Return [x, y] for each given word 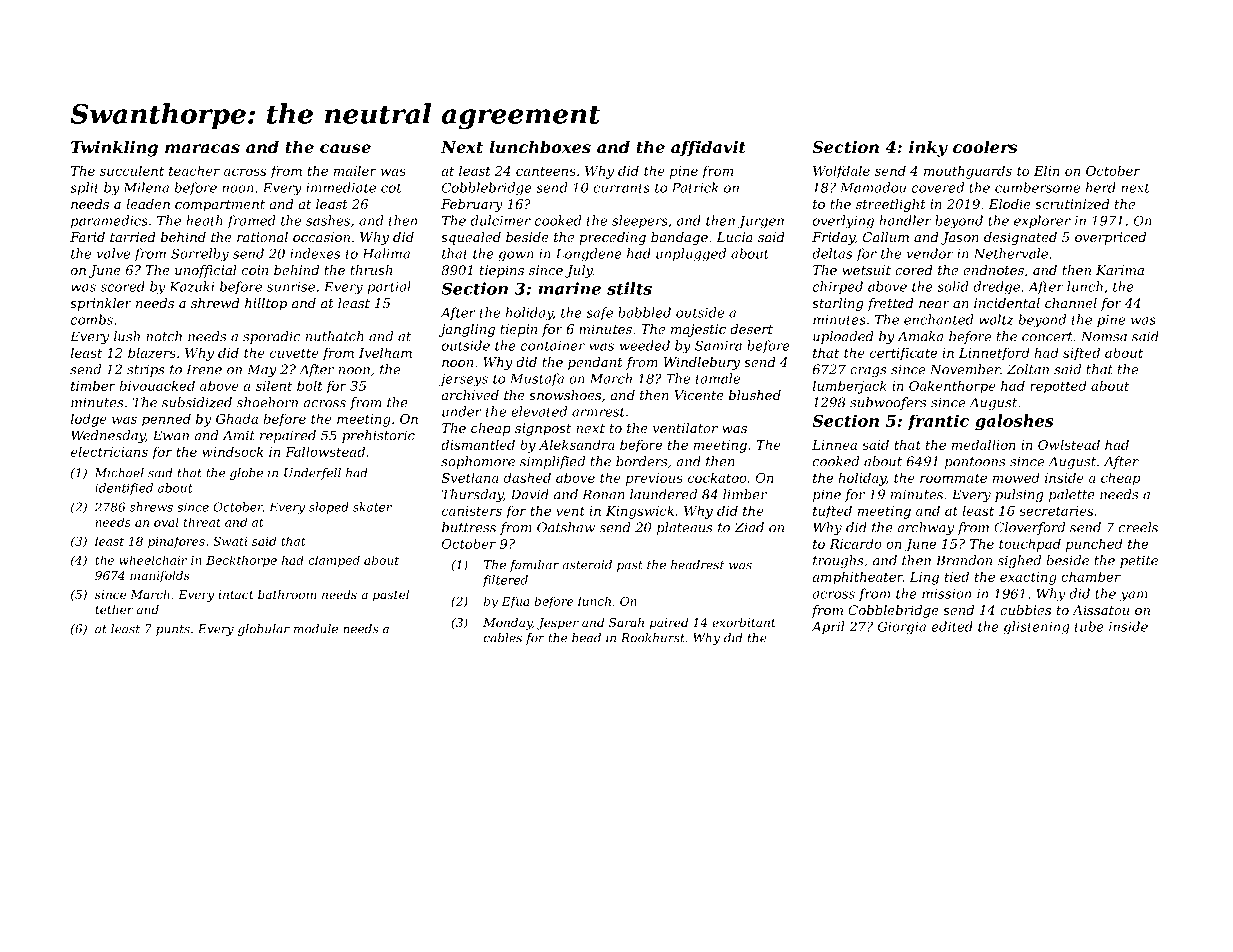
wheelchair [153, 560]
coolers [985, 146]
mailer [355, 170]
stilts [629, 288]
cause [345, 148]
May [261, 370]
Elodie [1009, 204]
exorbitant [743, 622]
